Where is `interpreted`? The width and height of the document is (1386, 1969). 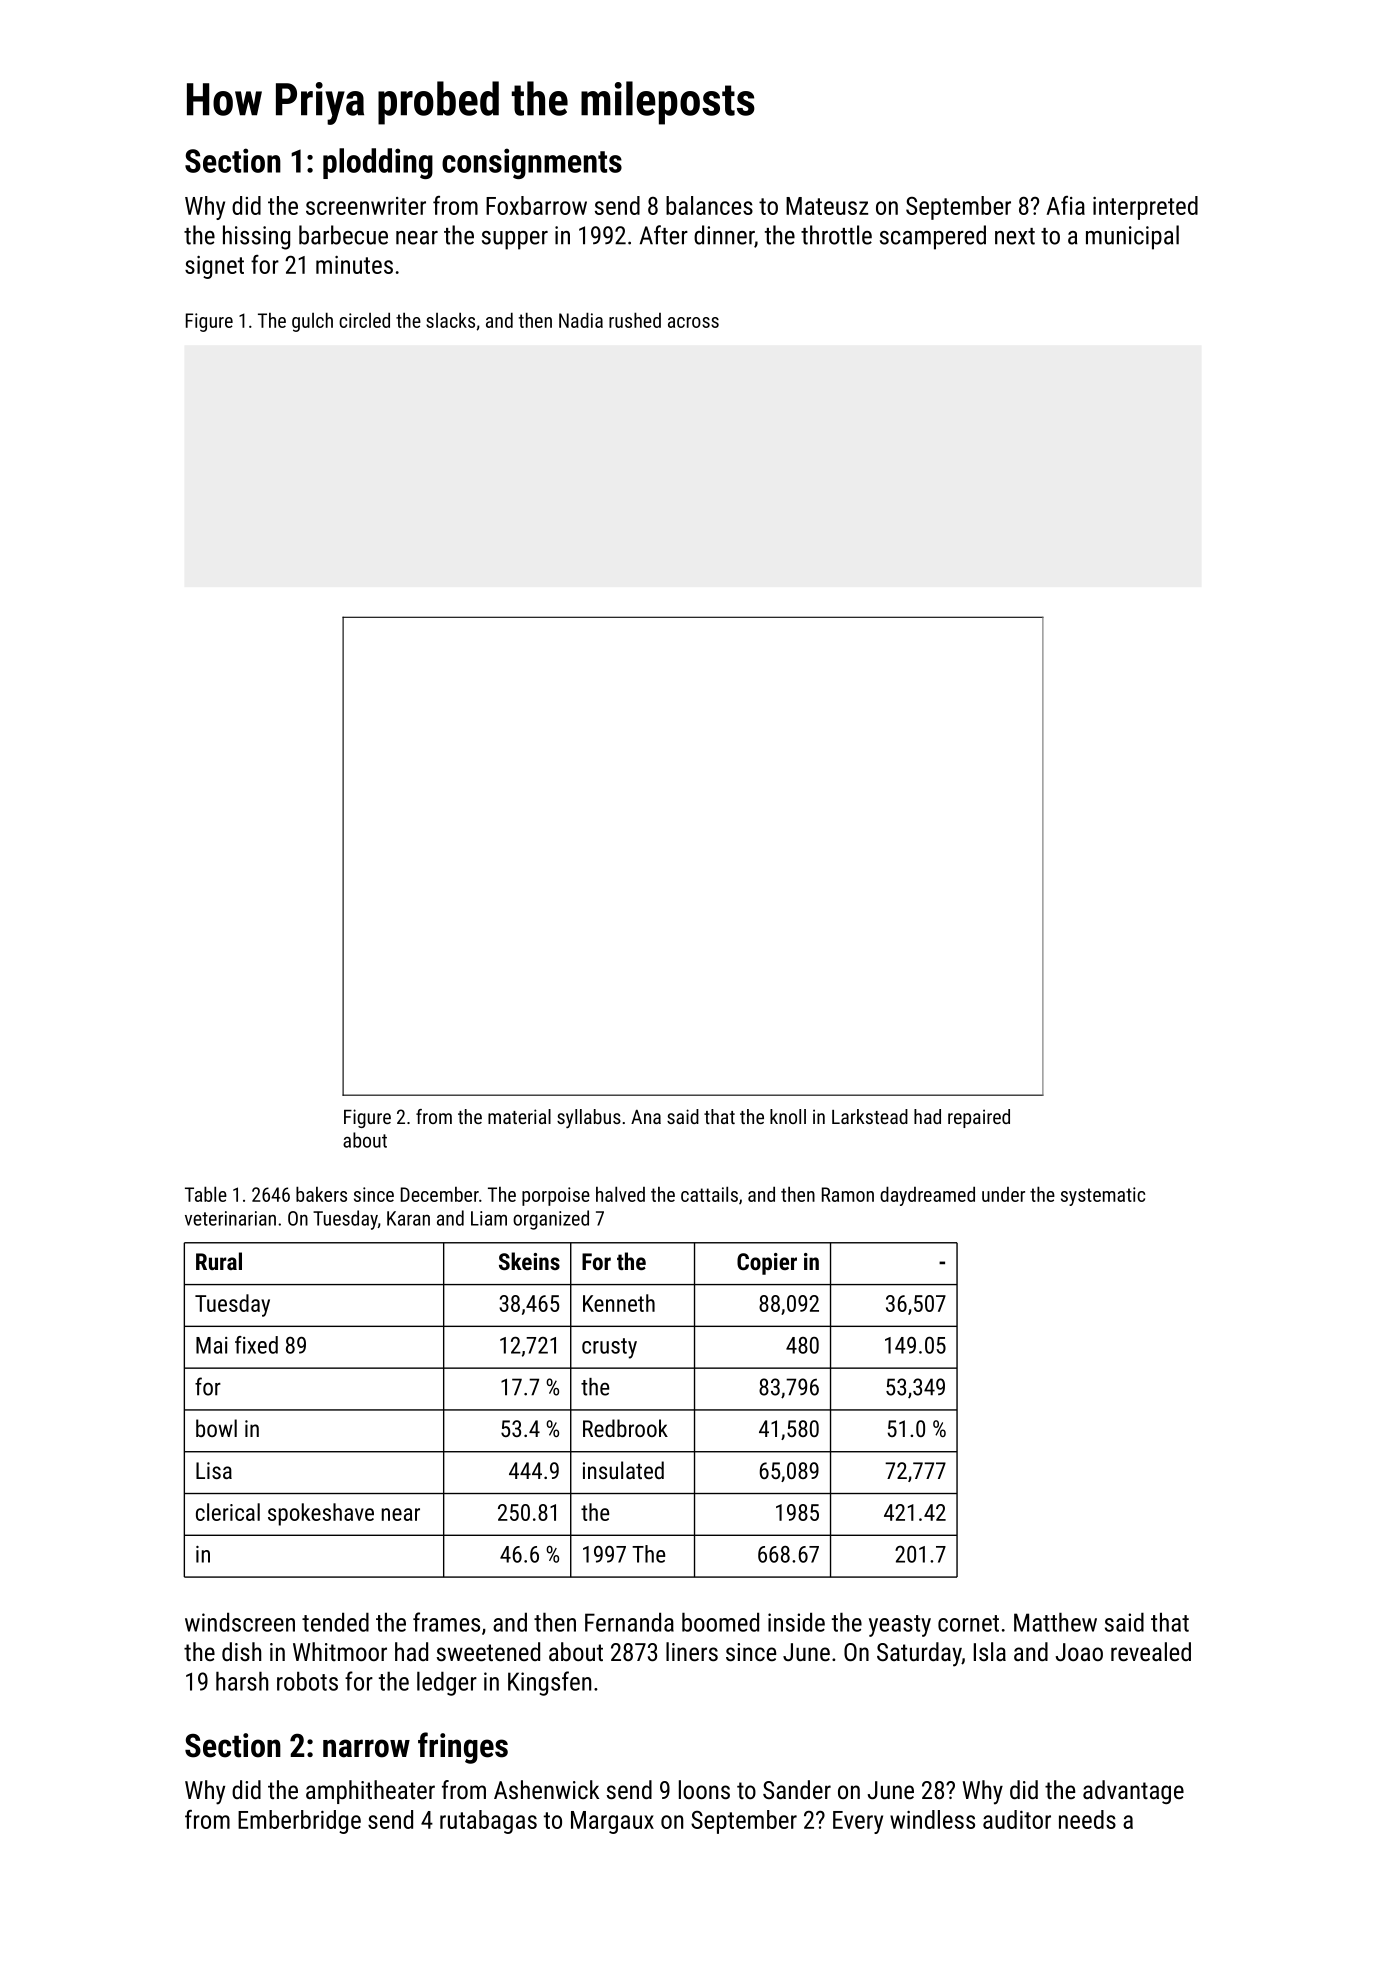
interpreted is located at coordinates (1145, 208).
